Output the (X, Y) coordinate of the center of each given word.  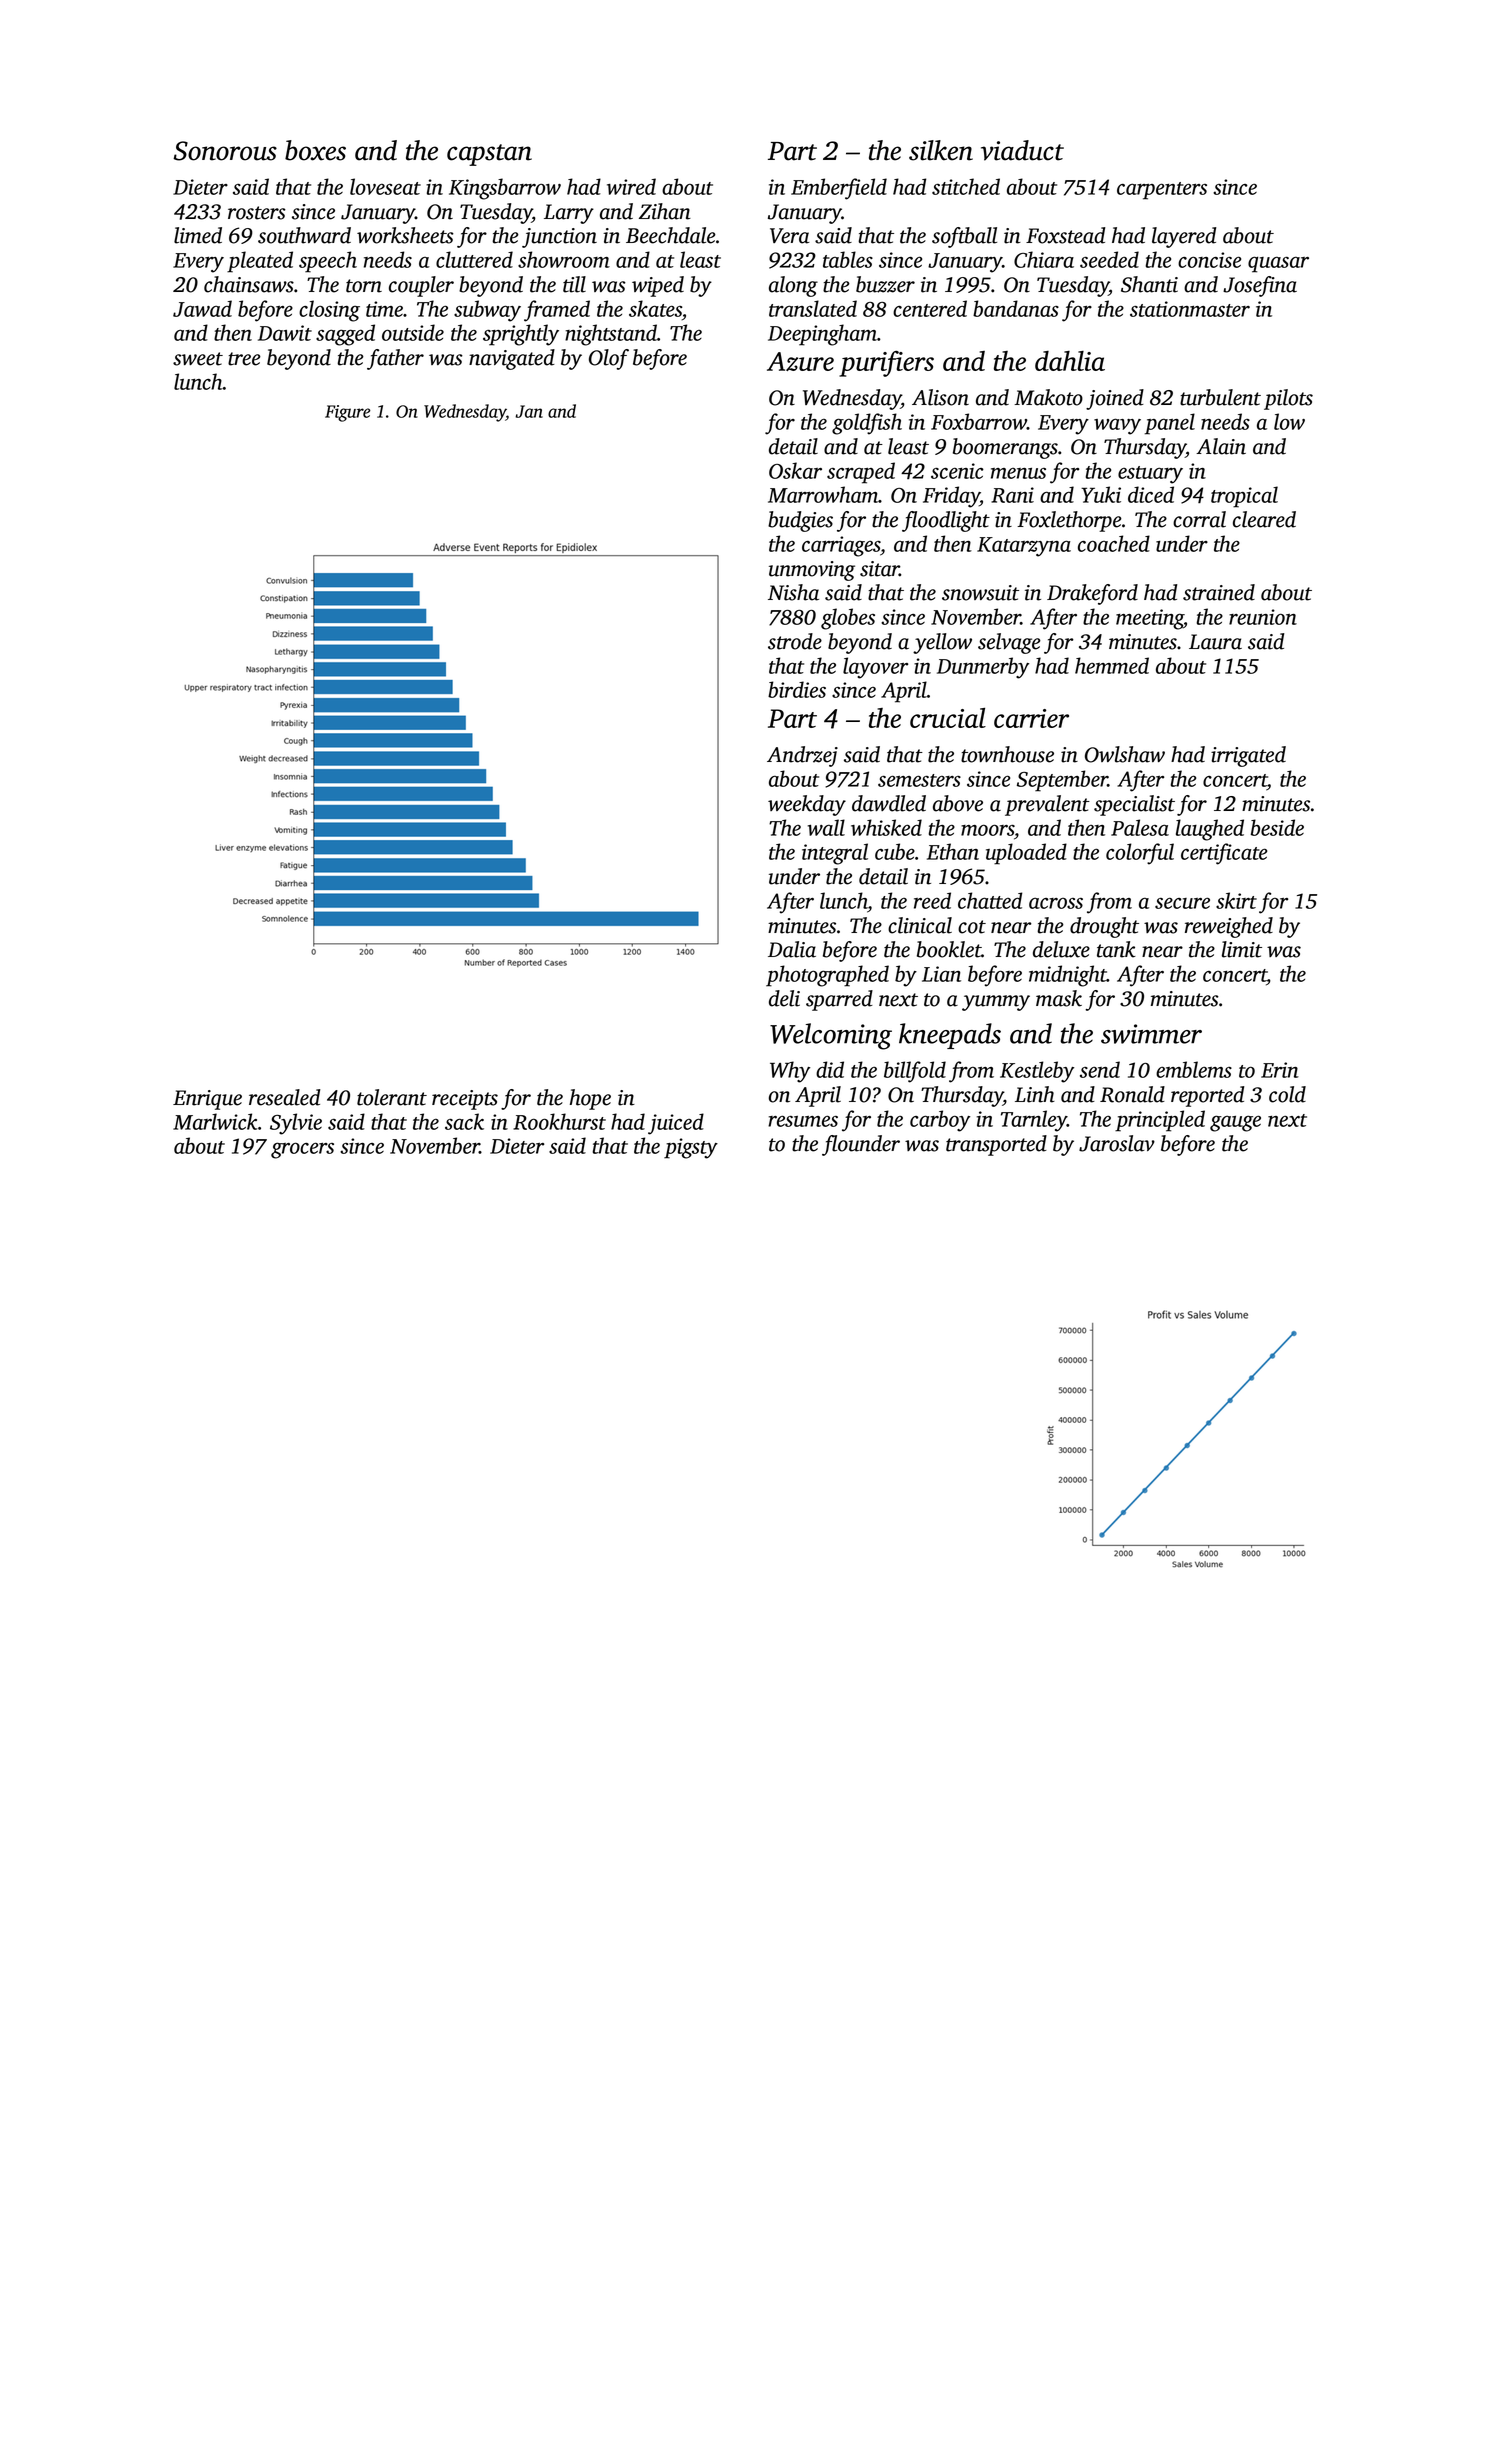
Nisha (793, 592)
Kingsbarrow (505, 189)
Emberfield (839, 189)
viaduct (1022, 150)
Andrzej (802, 756)
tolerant (392, 1097)
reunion (1263, 617)
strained (1219, 592)
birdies (797, 689)
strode (795, 641)
